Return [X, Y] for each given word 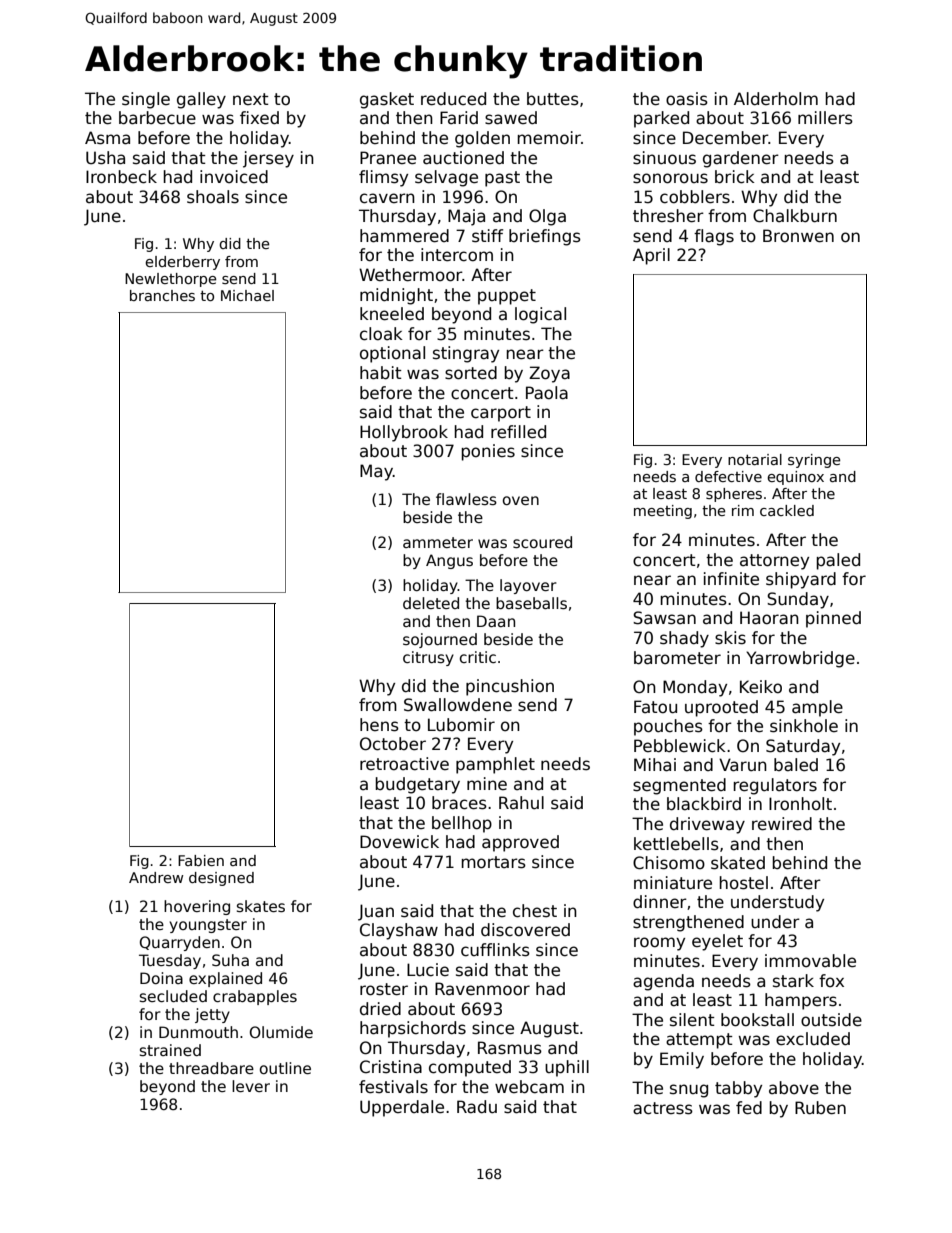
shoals [213, 197]
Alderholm [776, 99]
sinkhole [804, 726]
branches [162, 295]
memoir [549, 138]
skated [738, 863]
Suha [230, 960]
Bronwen [798, 236]
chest [535, 911]
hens [379, 725]
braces [459, 803]
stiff [487, 236]
